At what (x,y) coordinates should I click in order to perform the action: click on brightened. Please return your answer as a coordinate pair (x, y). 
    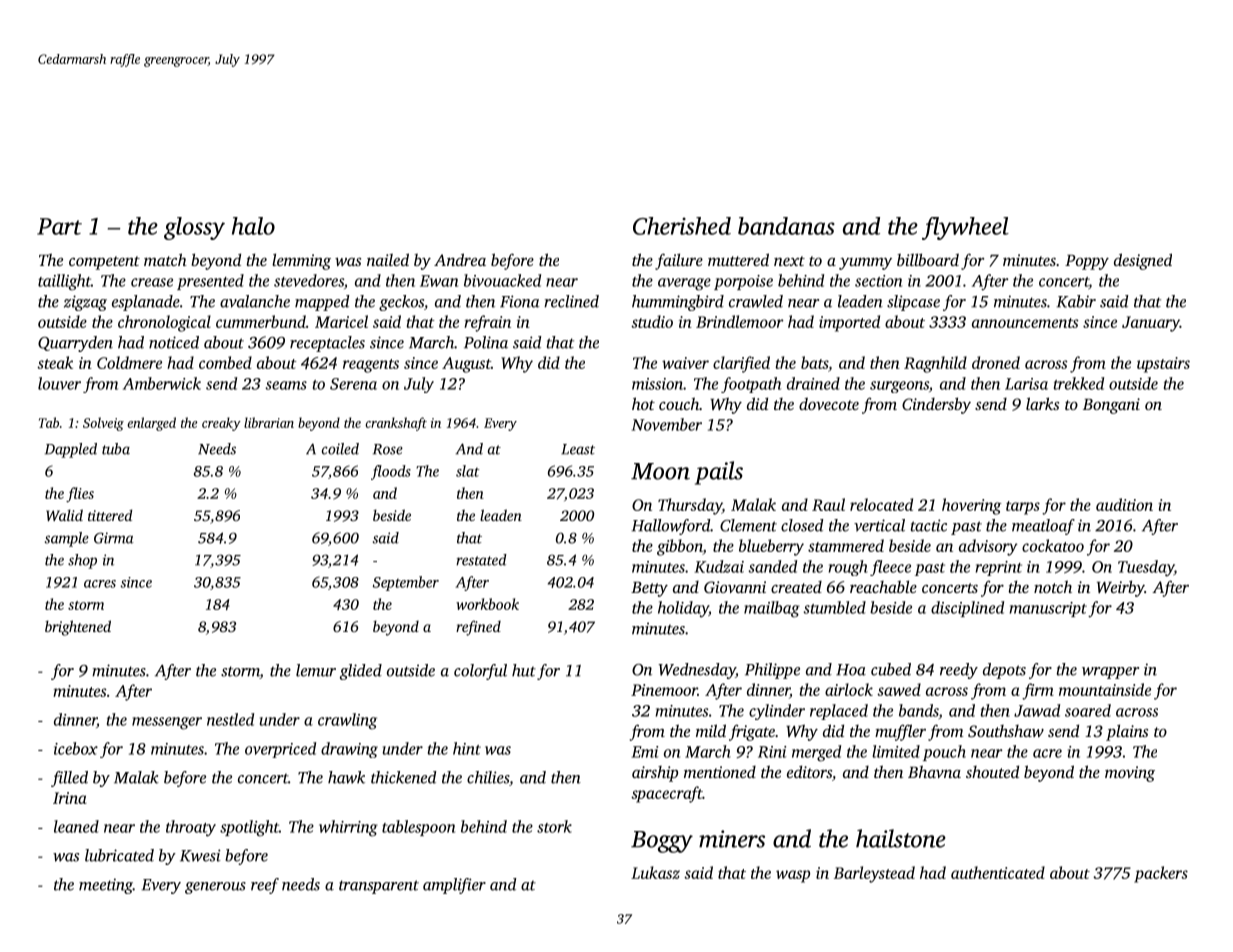
    Looking at the image, I should click on (78, 628).
